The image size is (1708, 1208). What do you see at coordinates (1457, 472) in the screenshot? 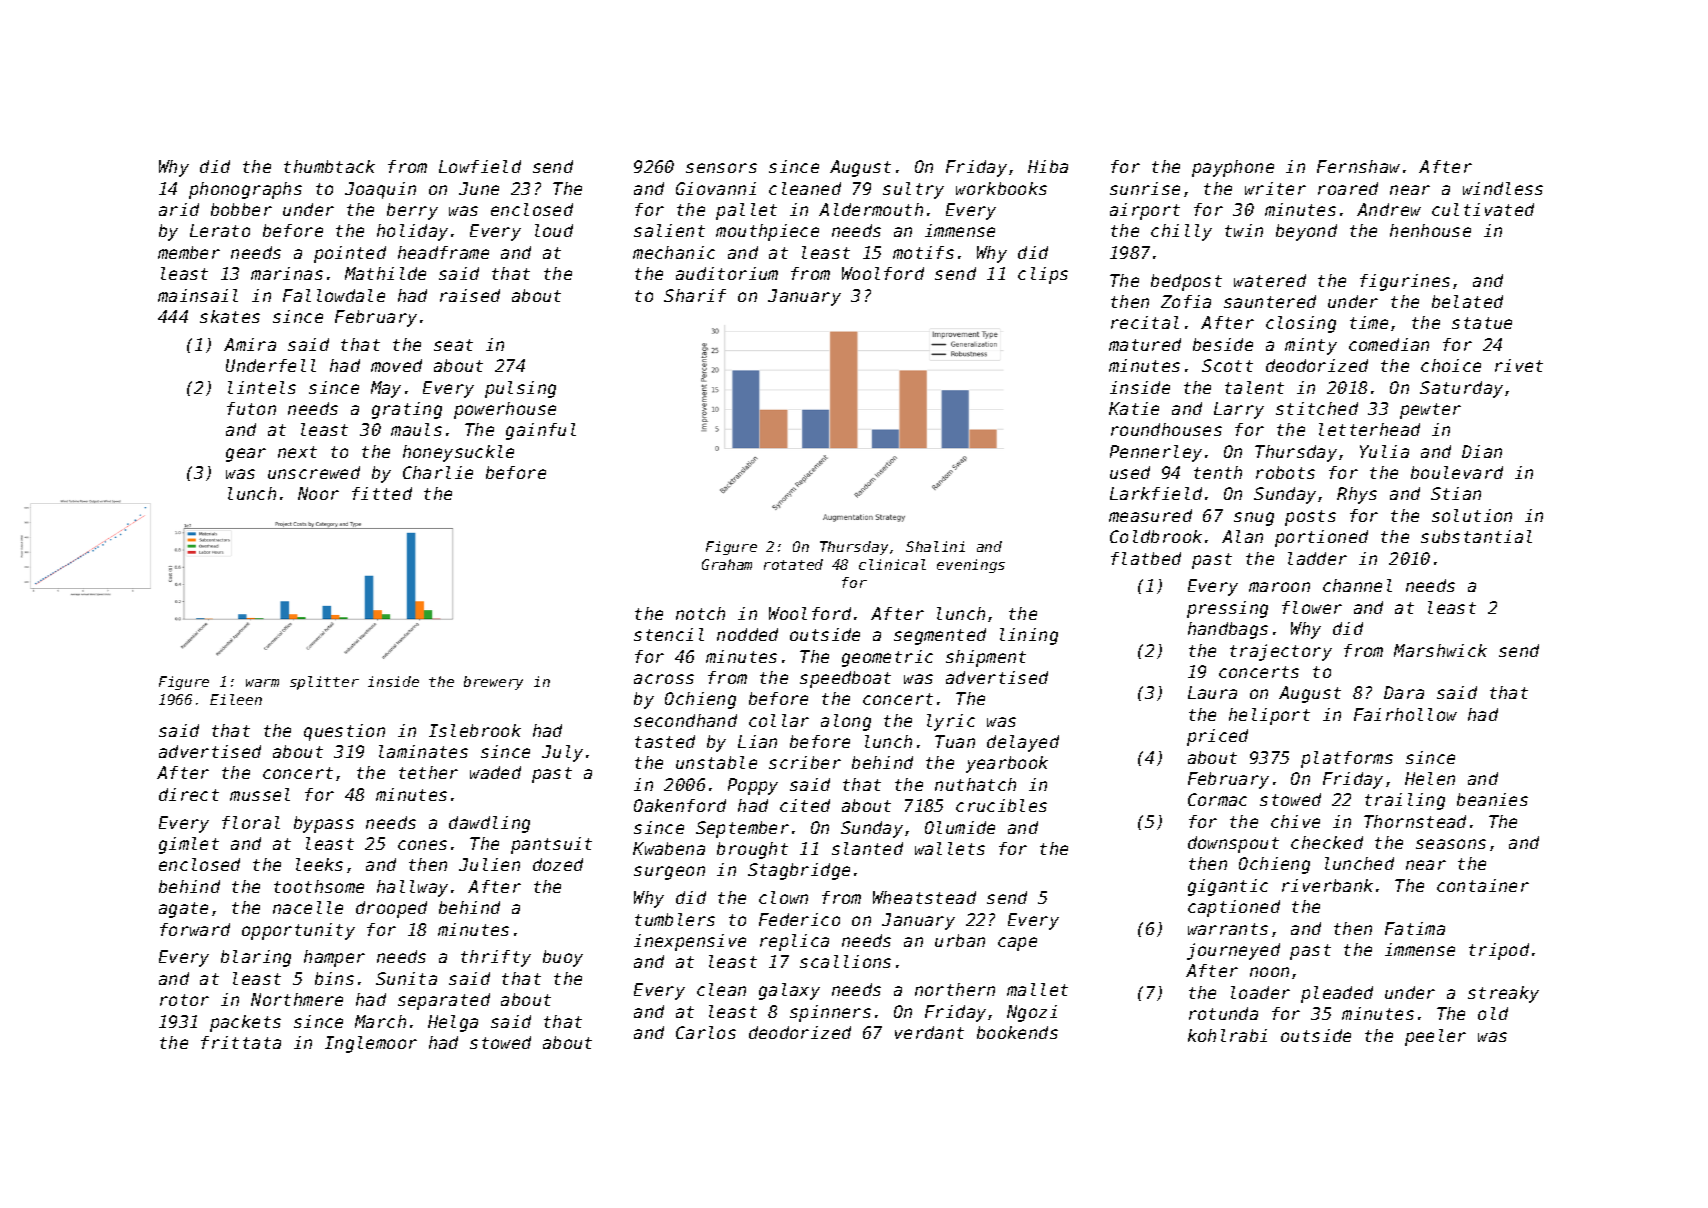
I see `boulevard` at bounding box center [1457, 472].
